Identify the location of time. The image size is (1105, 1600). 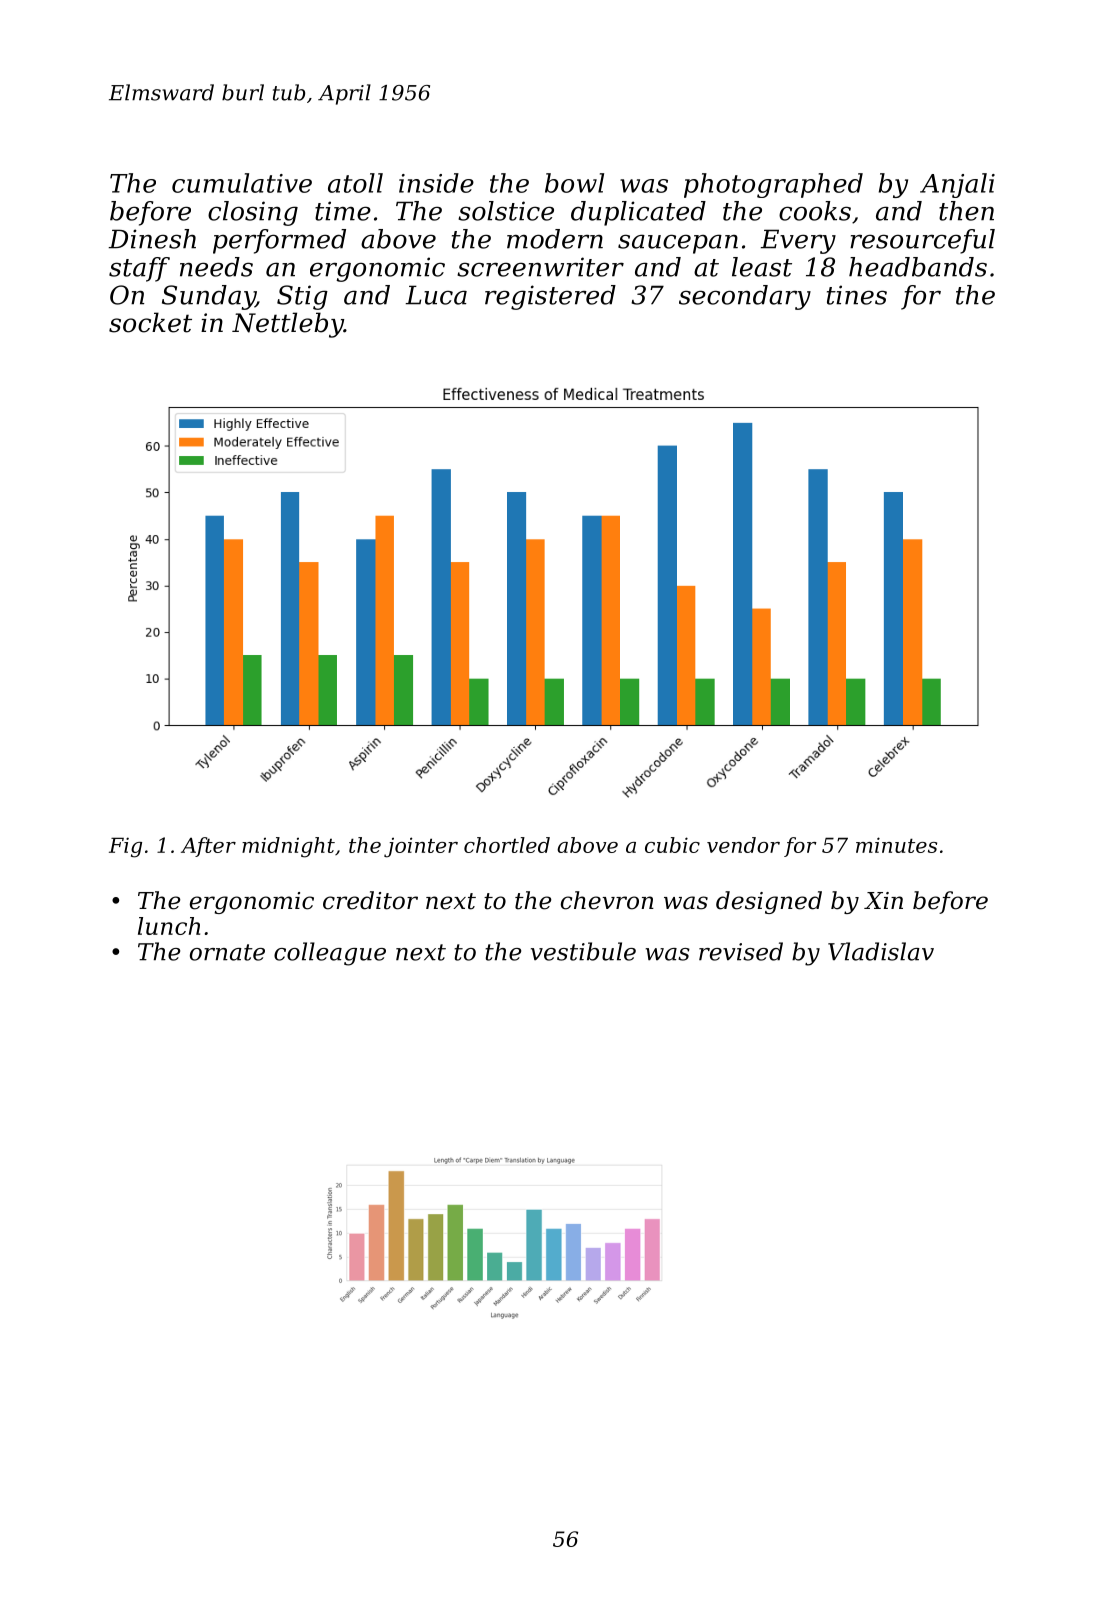
(343, 211).
